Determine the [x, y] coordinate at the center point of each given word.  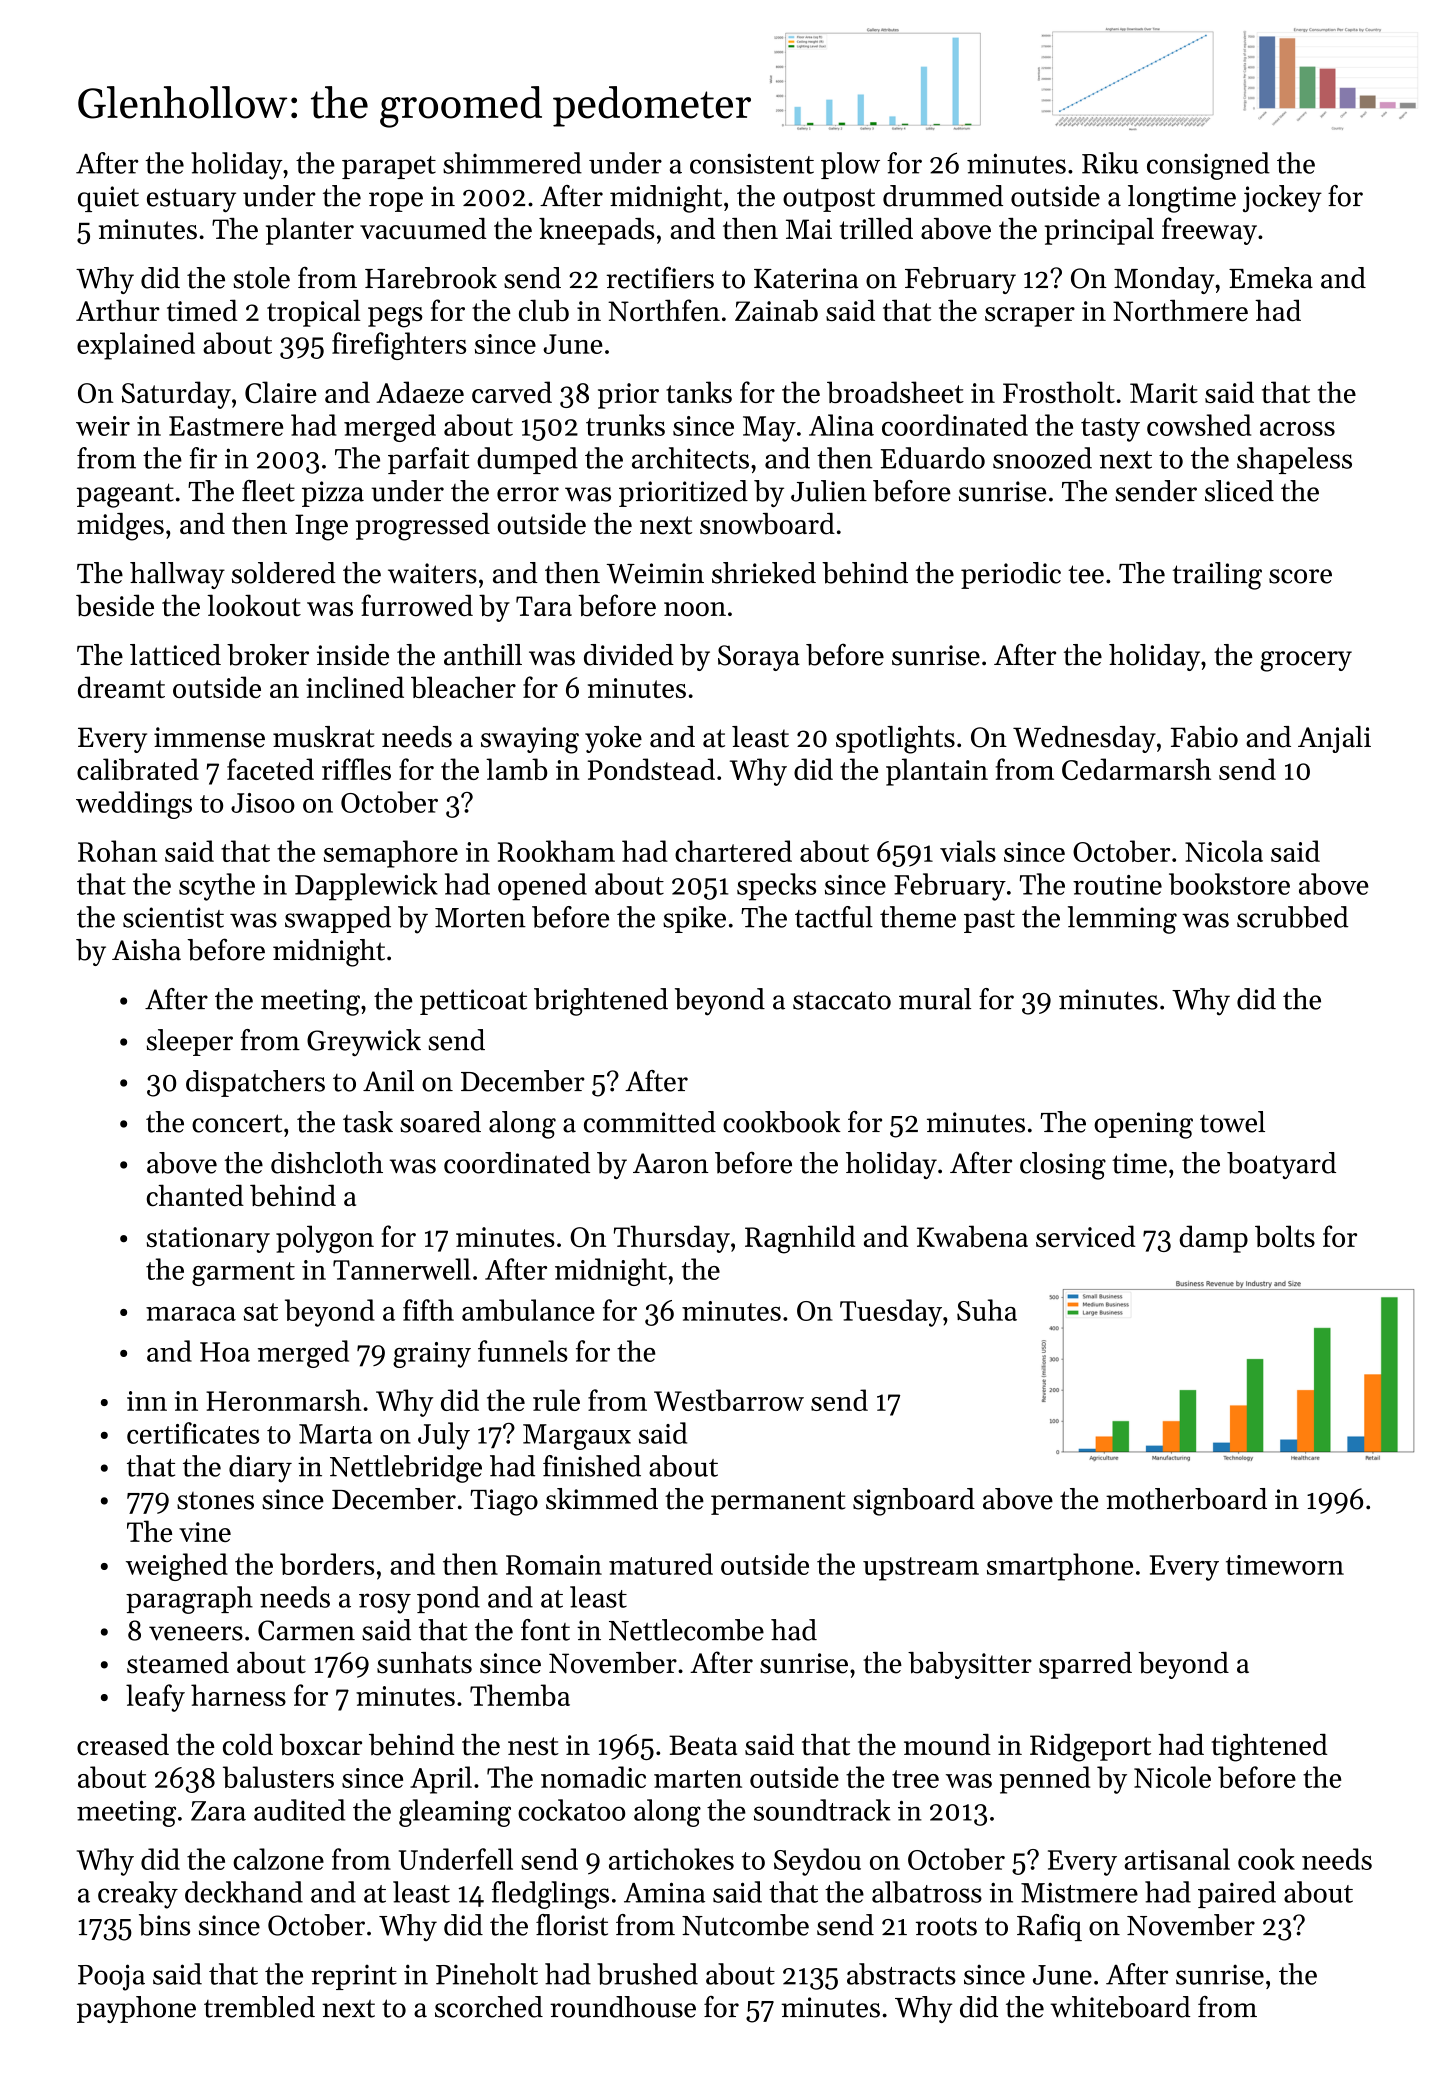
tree [915, 1779]
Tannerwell [402, 1269]
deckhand [244, 1892]
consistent [752, 163]
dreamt [121, 687]
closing [1063, 1166]
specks [776, 887]
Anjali [1334, 739]
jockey [1282, 198]
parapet [389, 167]
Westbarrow [729, 1400]
